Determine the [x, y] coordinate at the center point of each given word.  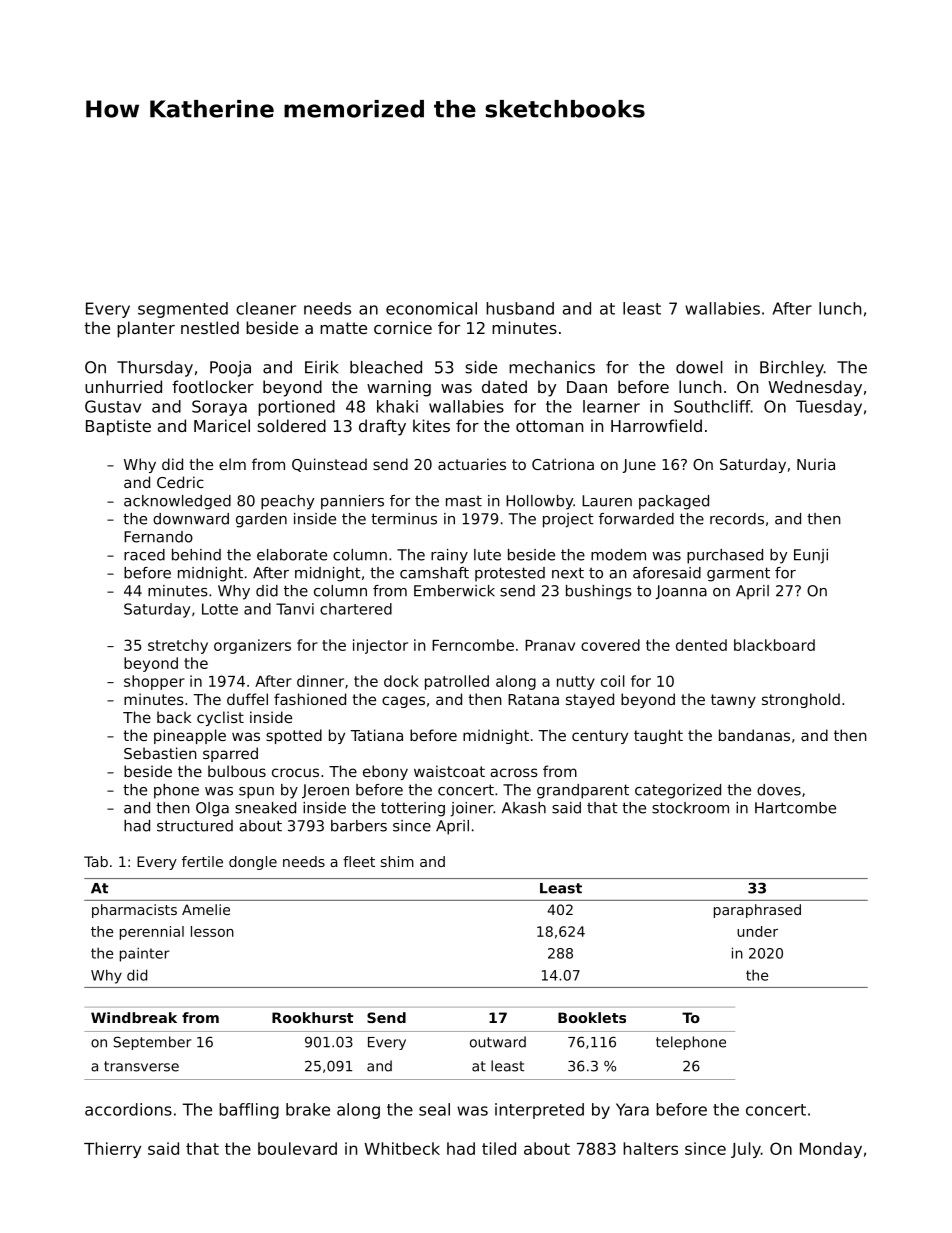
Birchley [792, 369]
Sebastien [160, 753]
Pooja [230, 369]
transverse [141, 1066]
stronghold [801, 700]
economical [431, 308]
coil [613, 681]
